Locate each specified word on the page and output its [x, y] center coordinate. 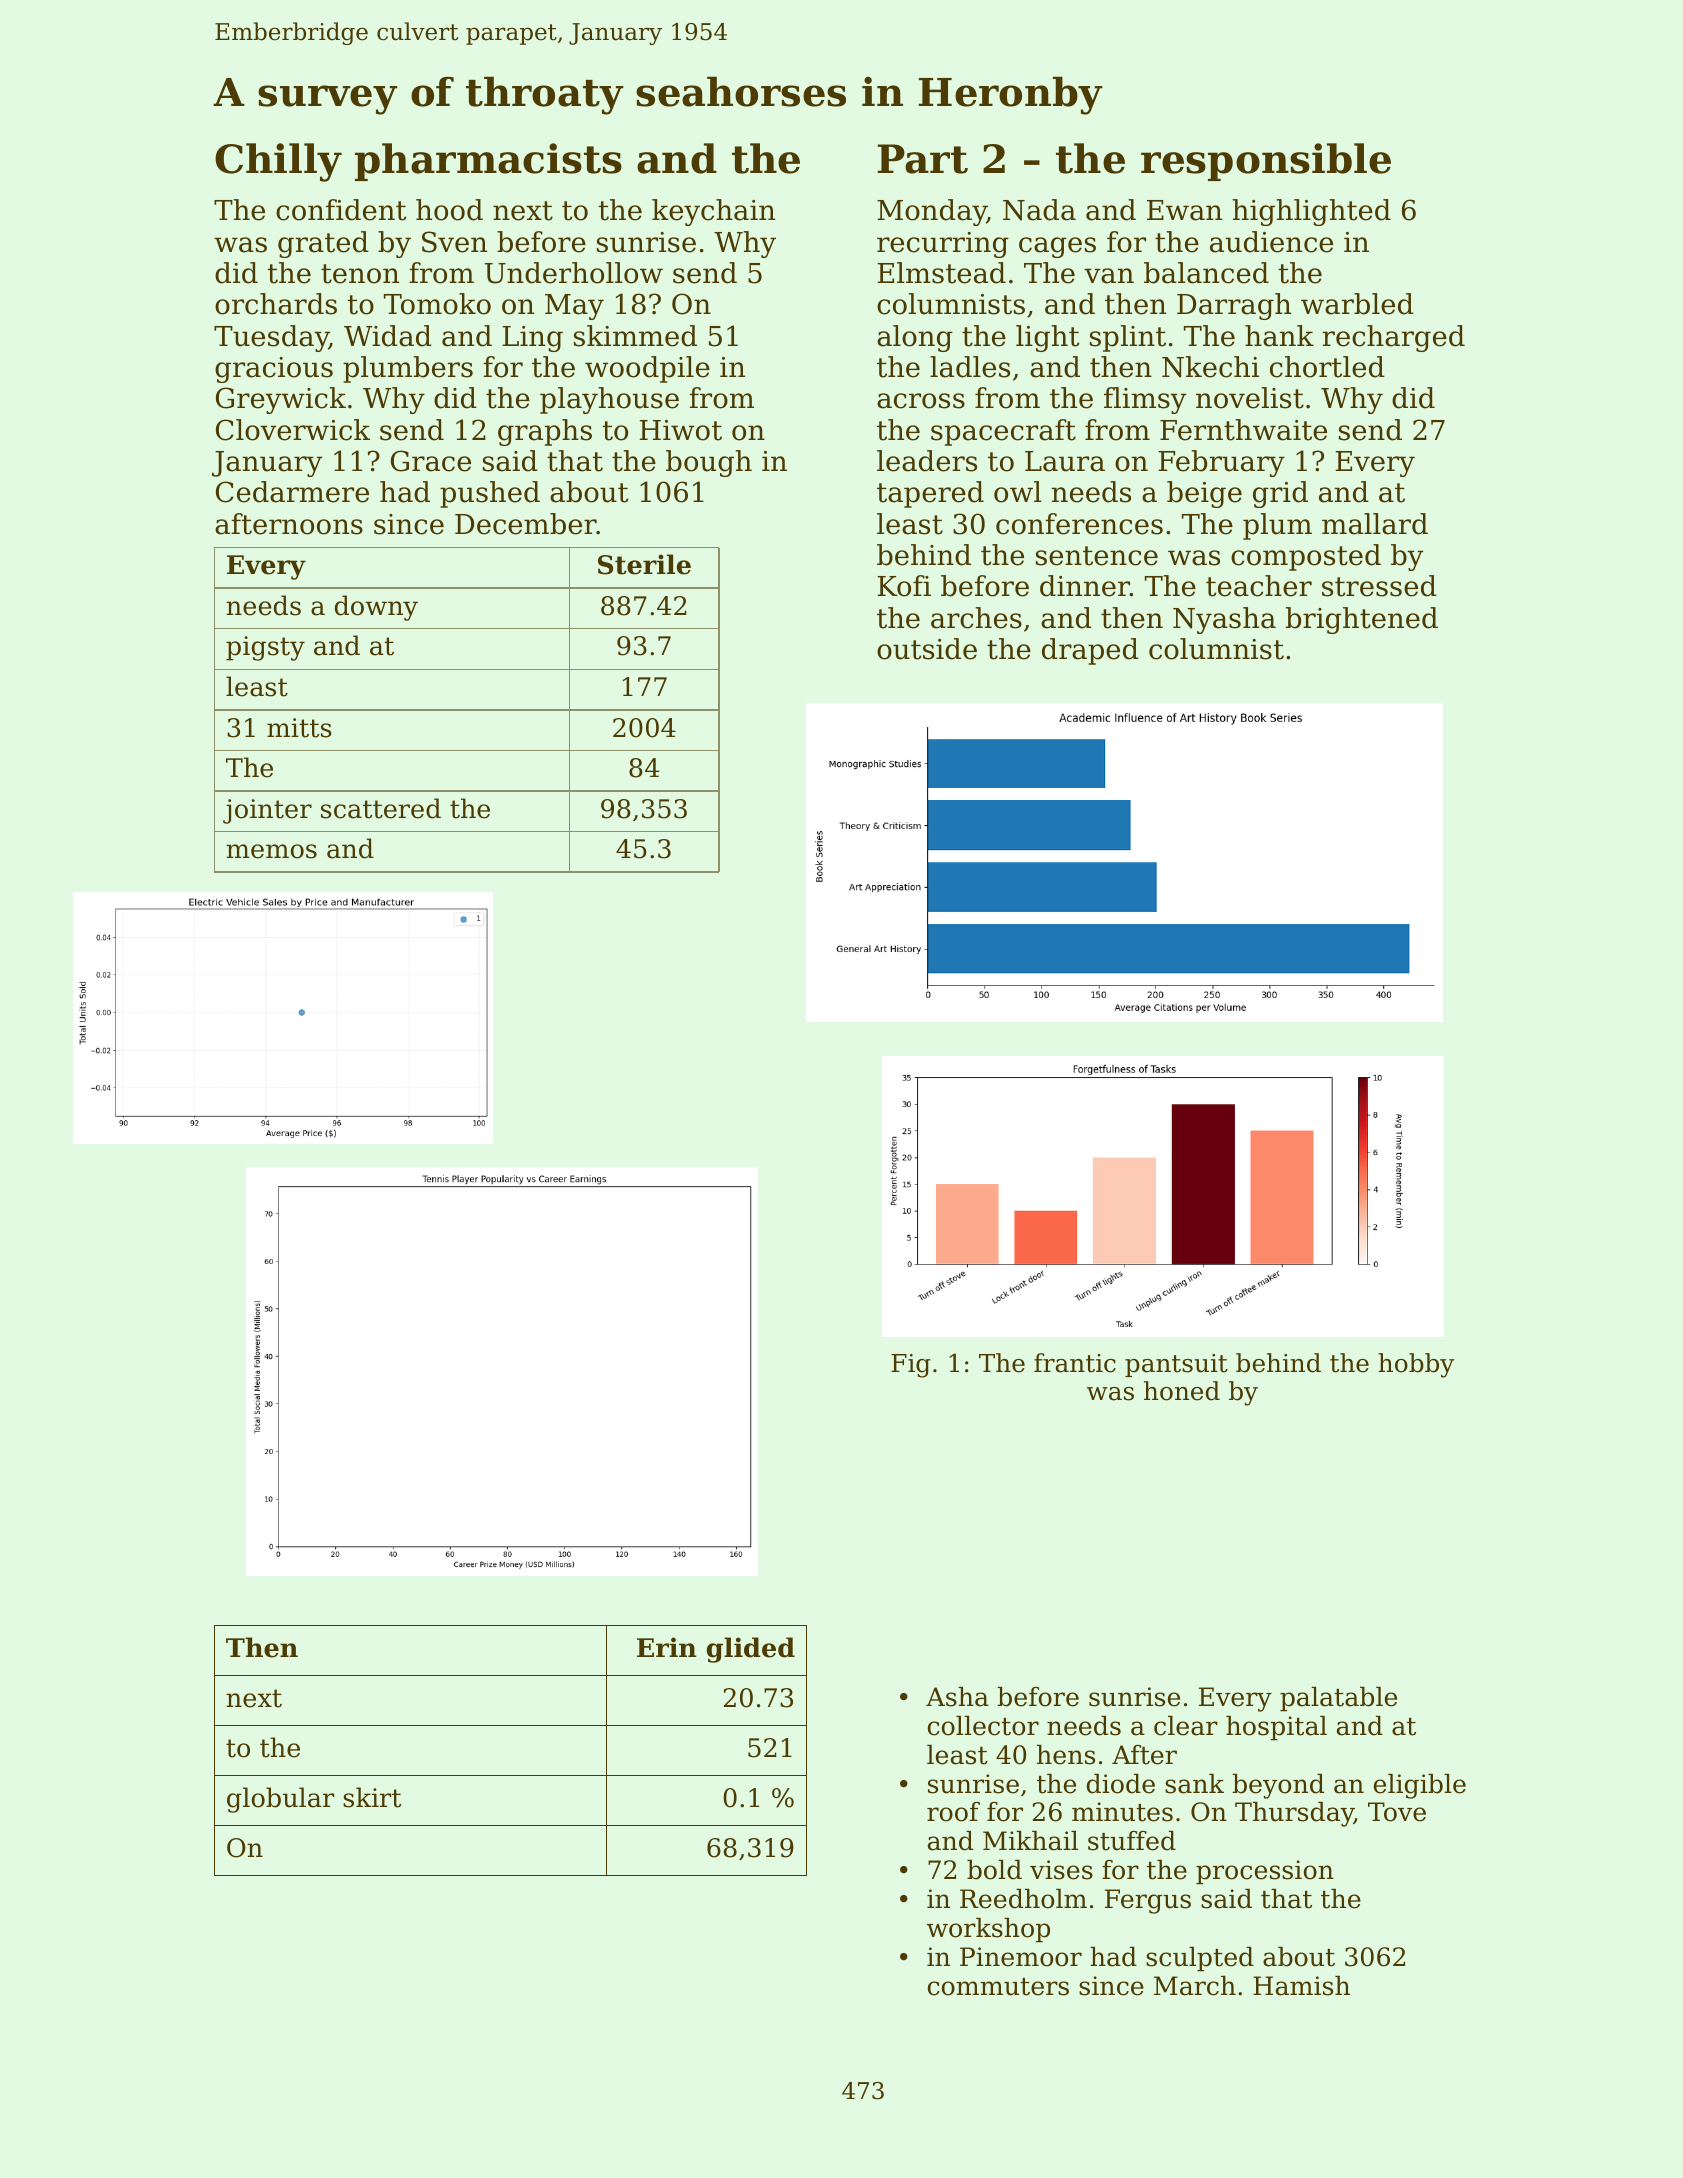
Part [923, 159]
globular [280, 1800]
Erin [667, 1647]
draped [1090, 651]
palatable [1338, 1699]
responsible [1266, 162]
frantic [1075, 1363]
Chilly [278, 162]
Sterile [644, 564]
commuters [998, 1987]
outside [927, 649]
